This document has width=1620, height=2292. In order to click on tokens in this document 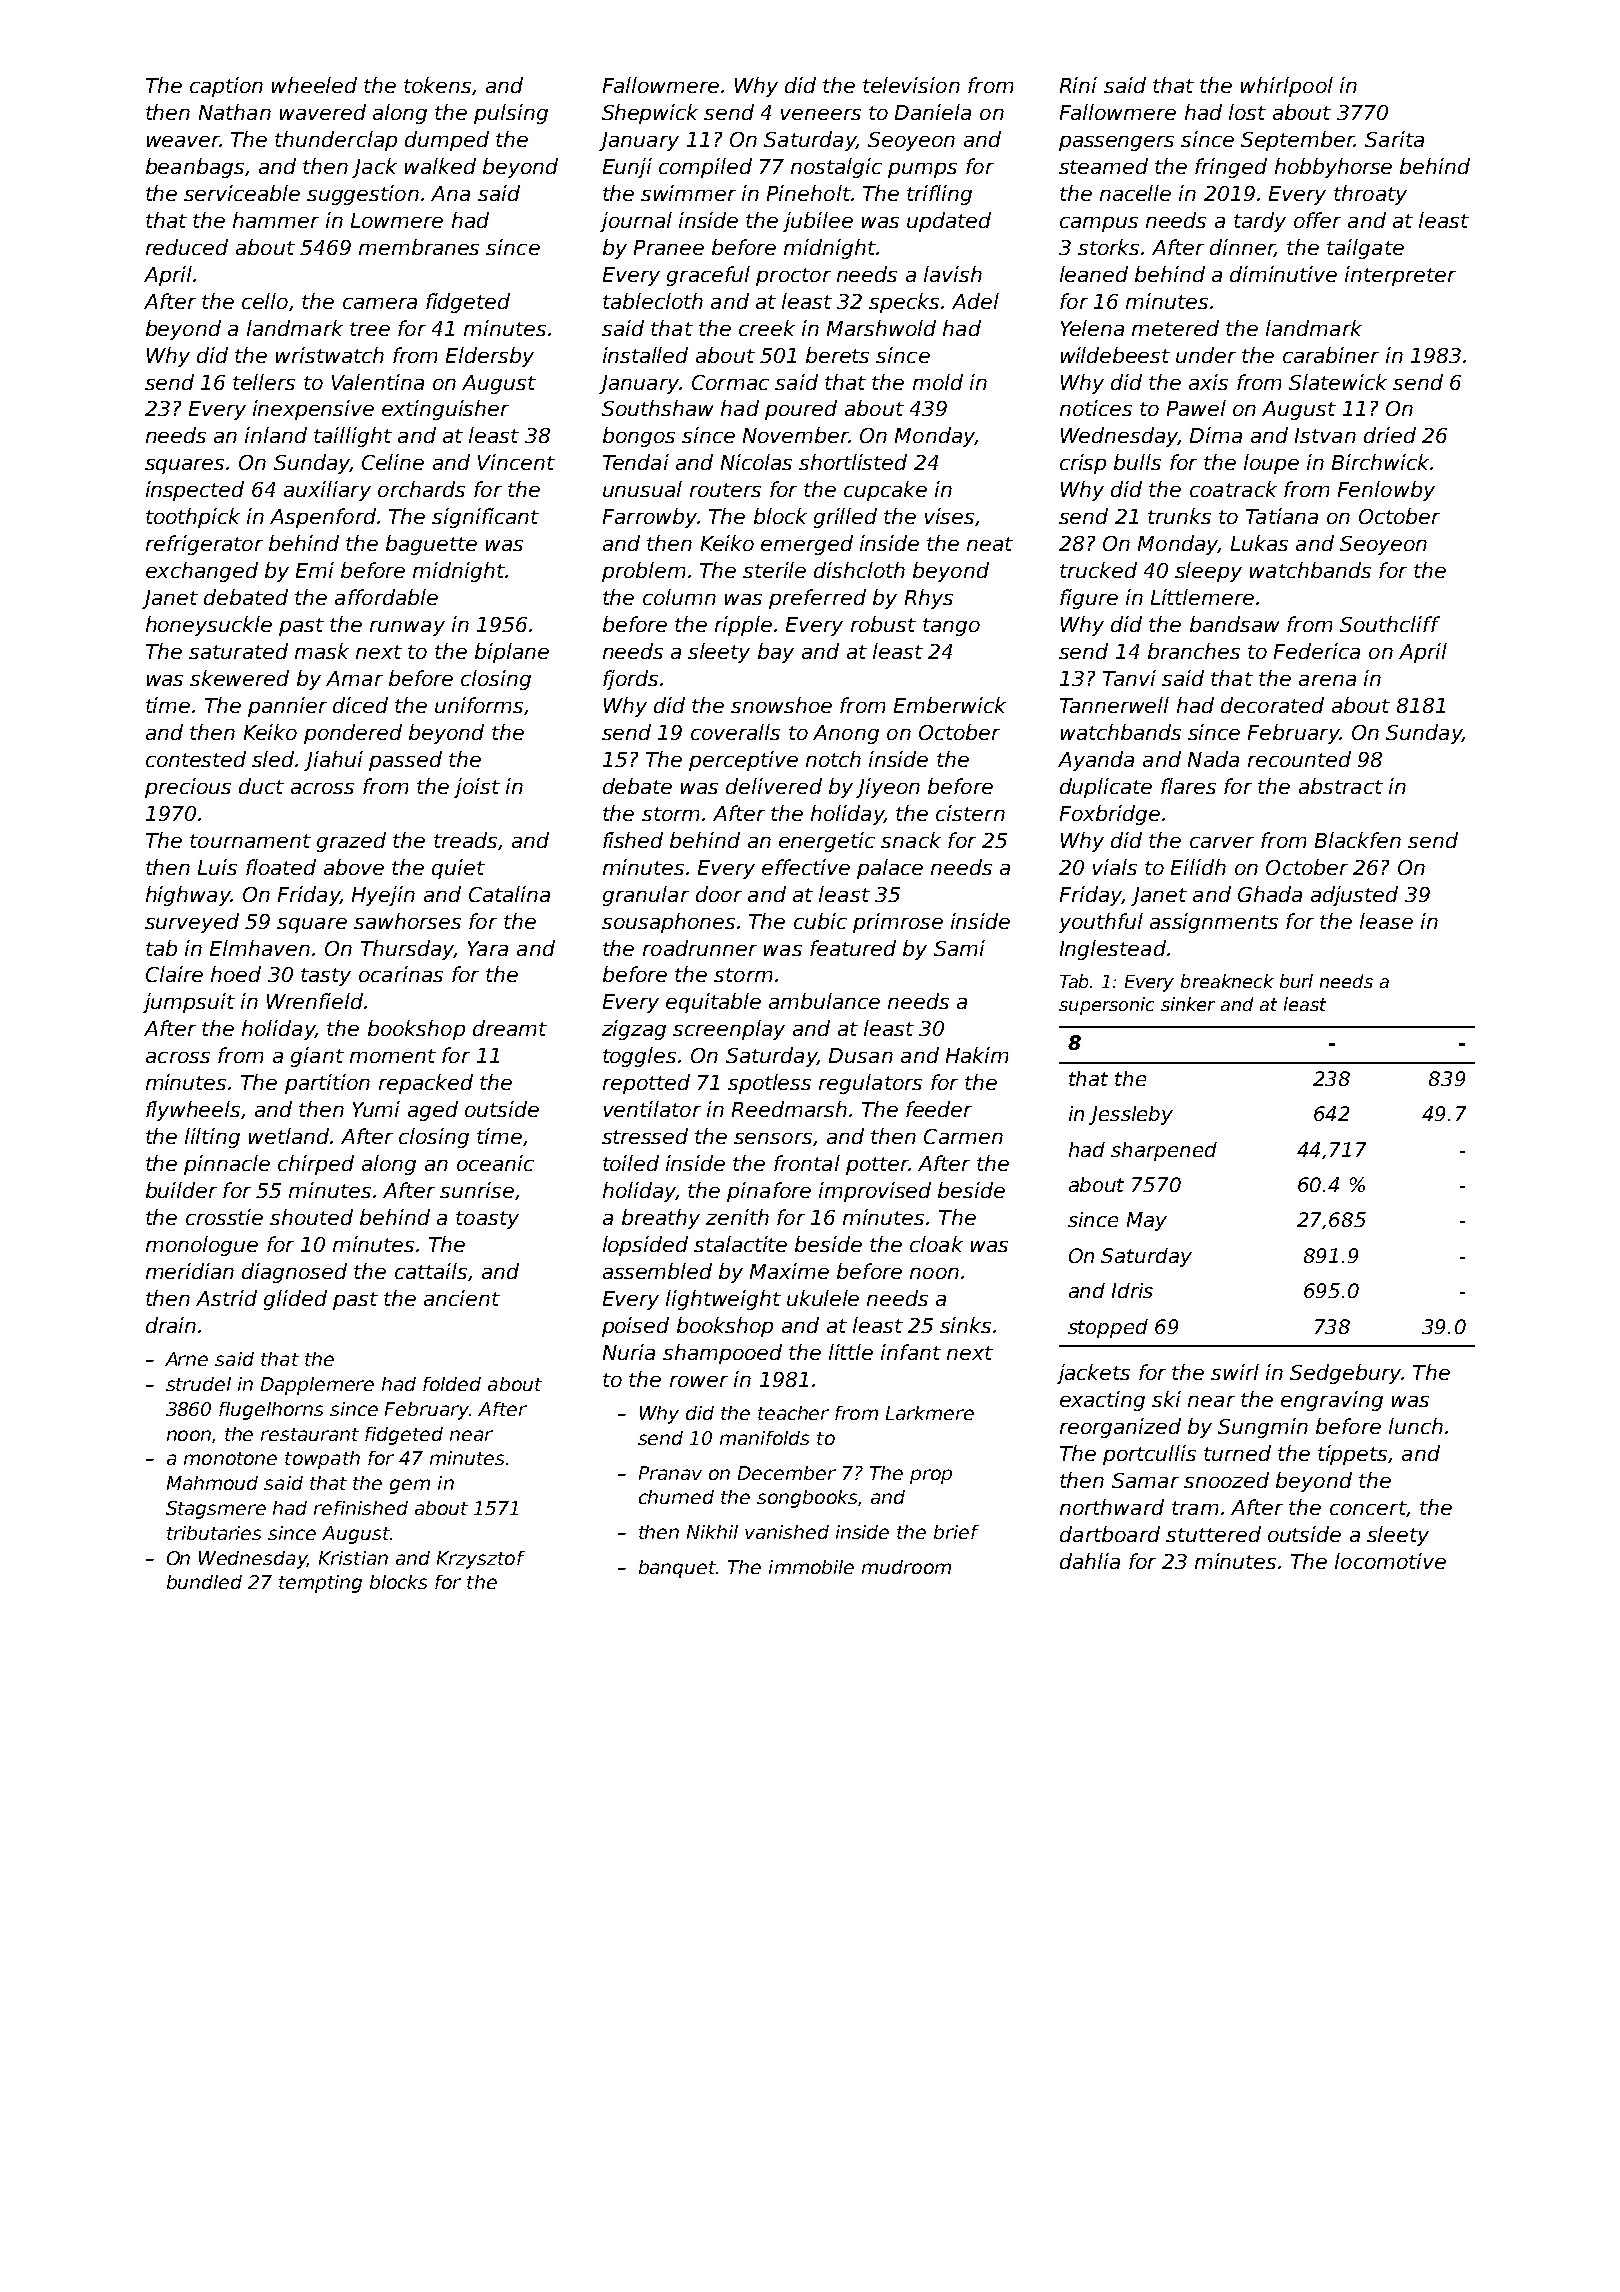, I will do `click(437, 85)`.
